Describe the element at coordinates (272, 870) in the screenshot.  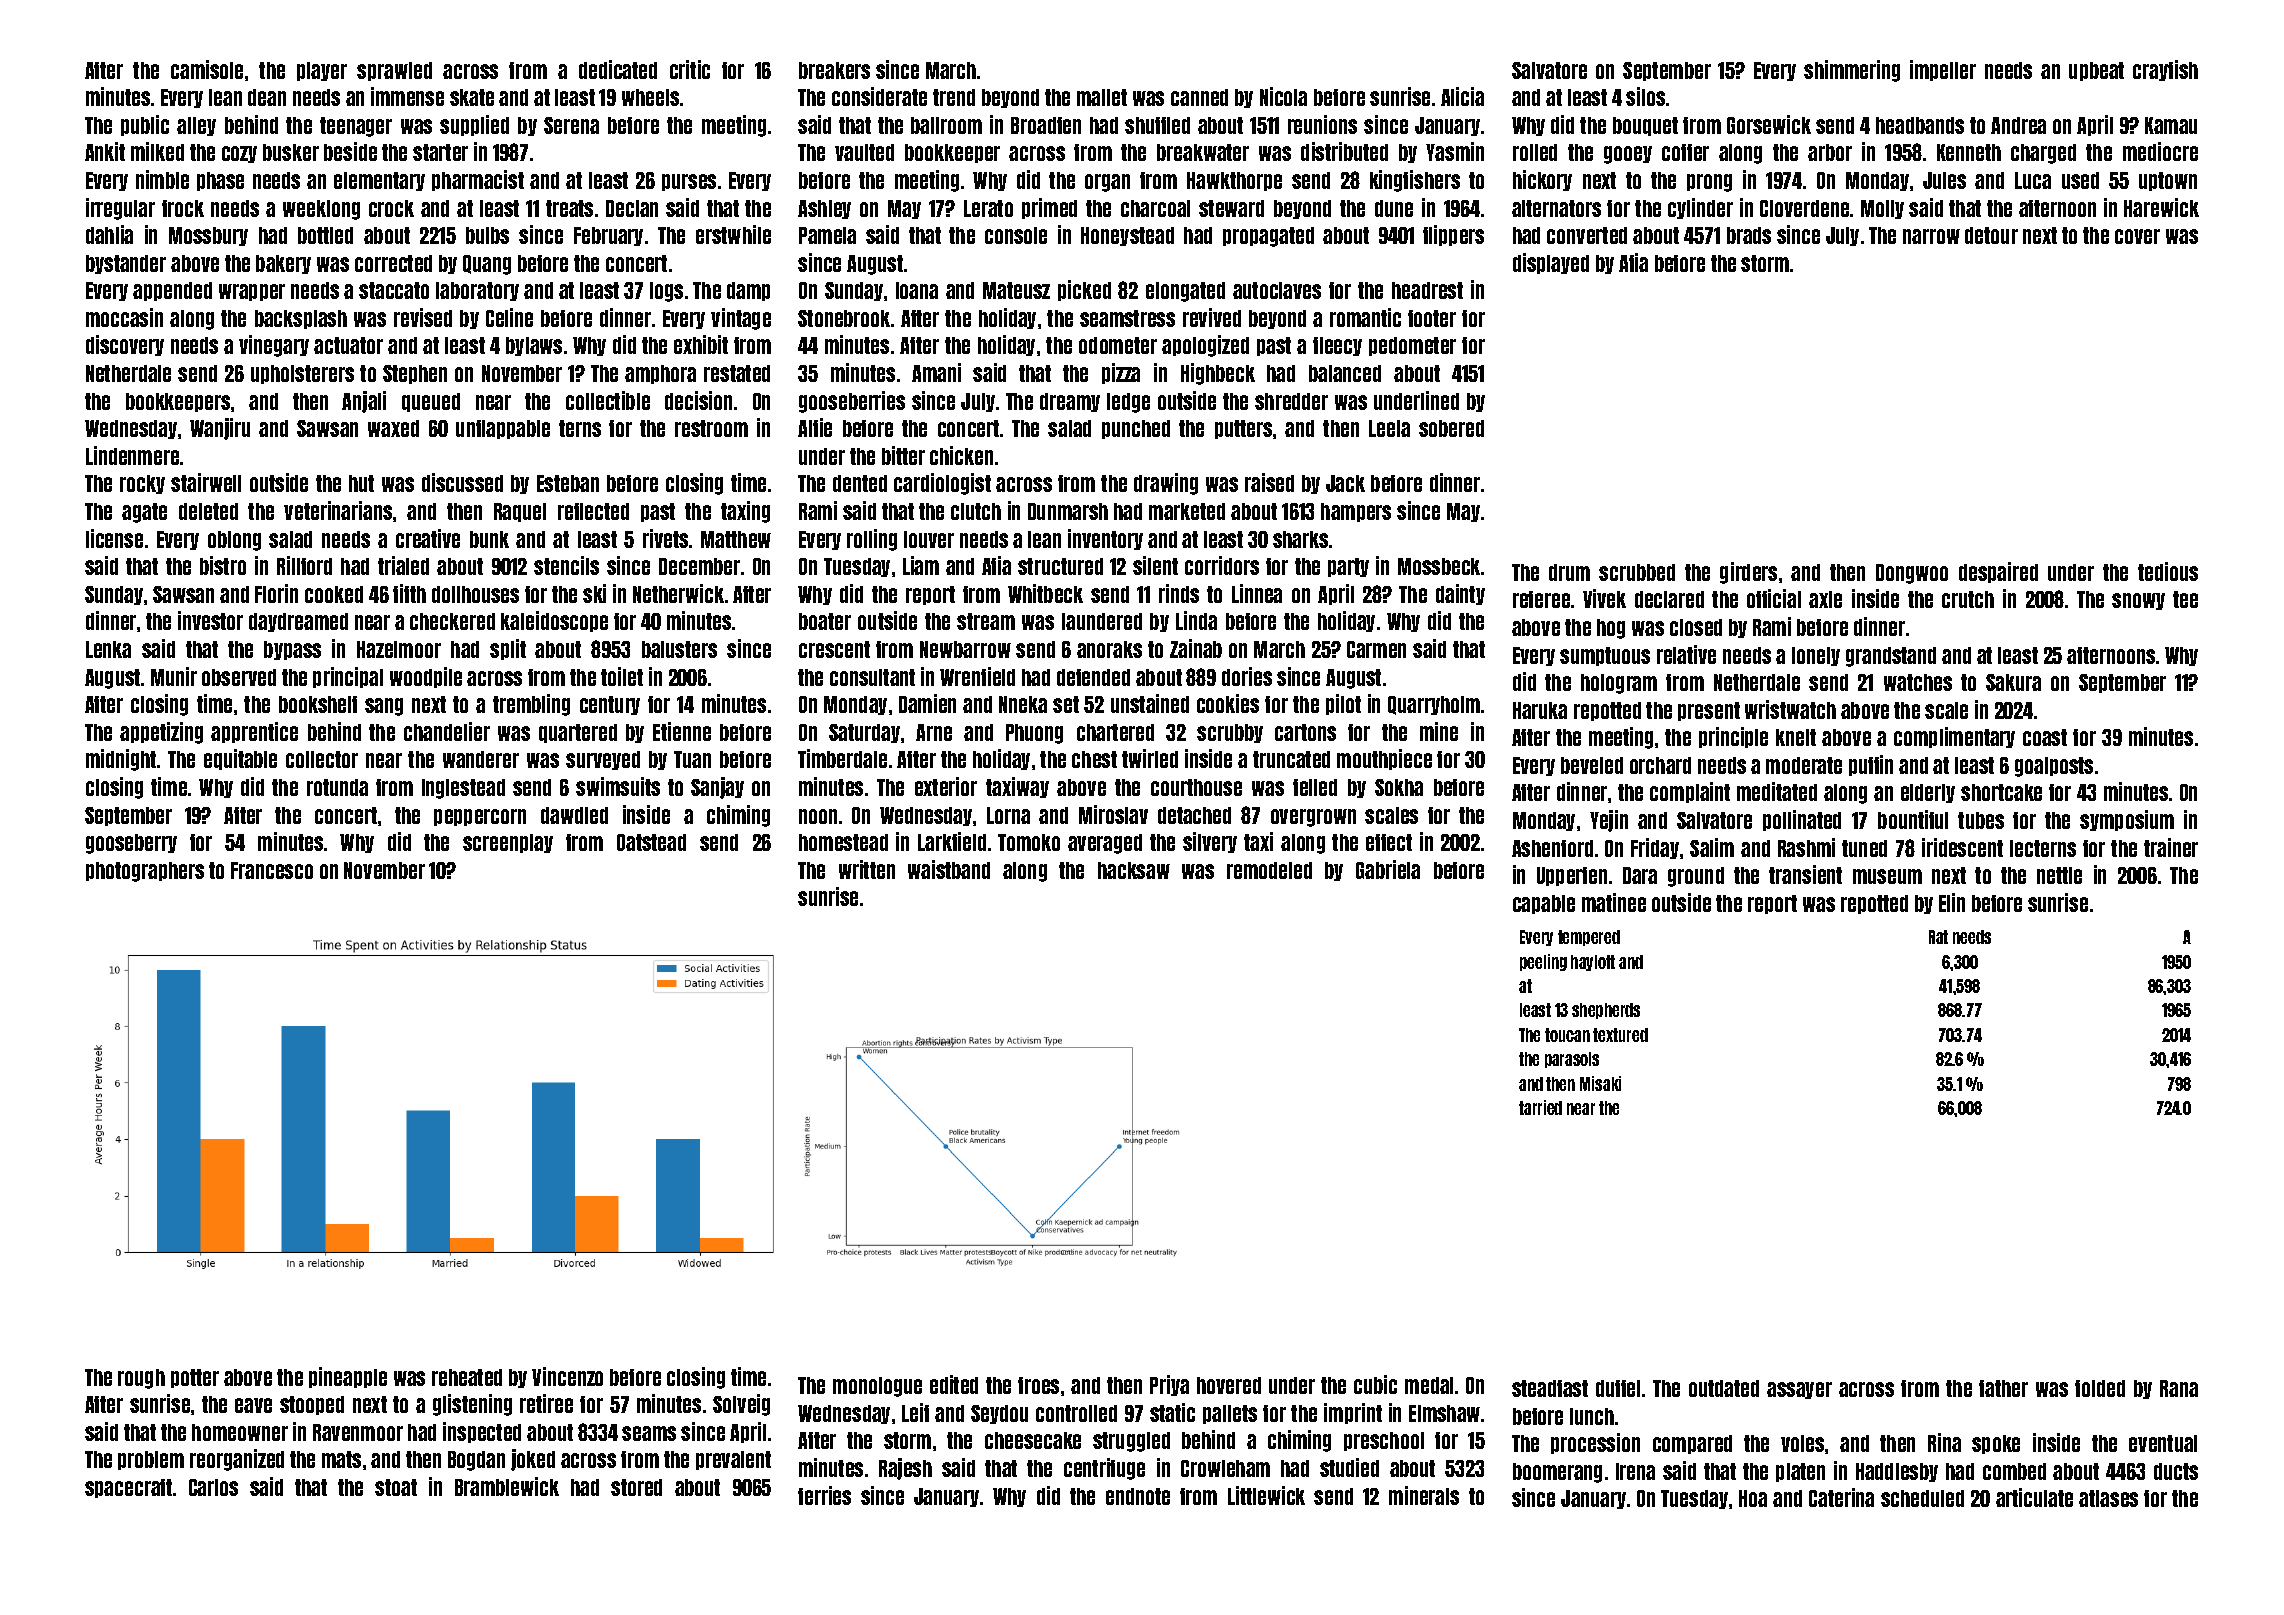
I see `Francesco` at that location.
